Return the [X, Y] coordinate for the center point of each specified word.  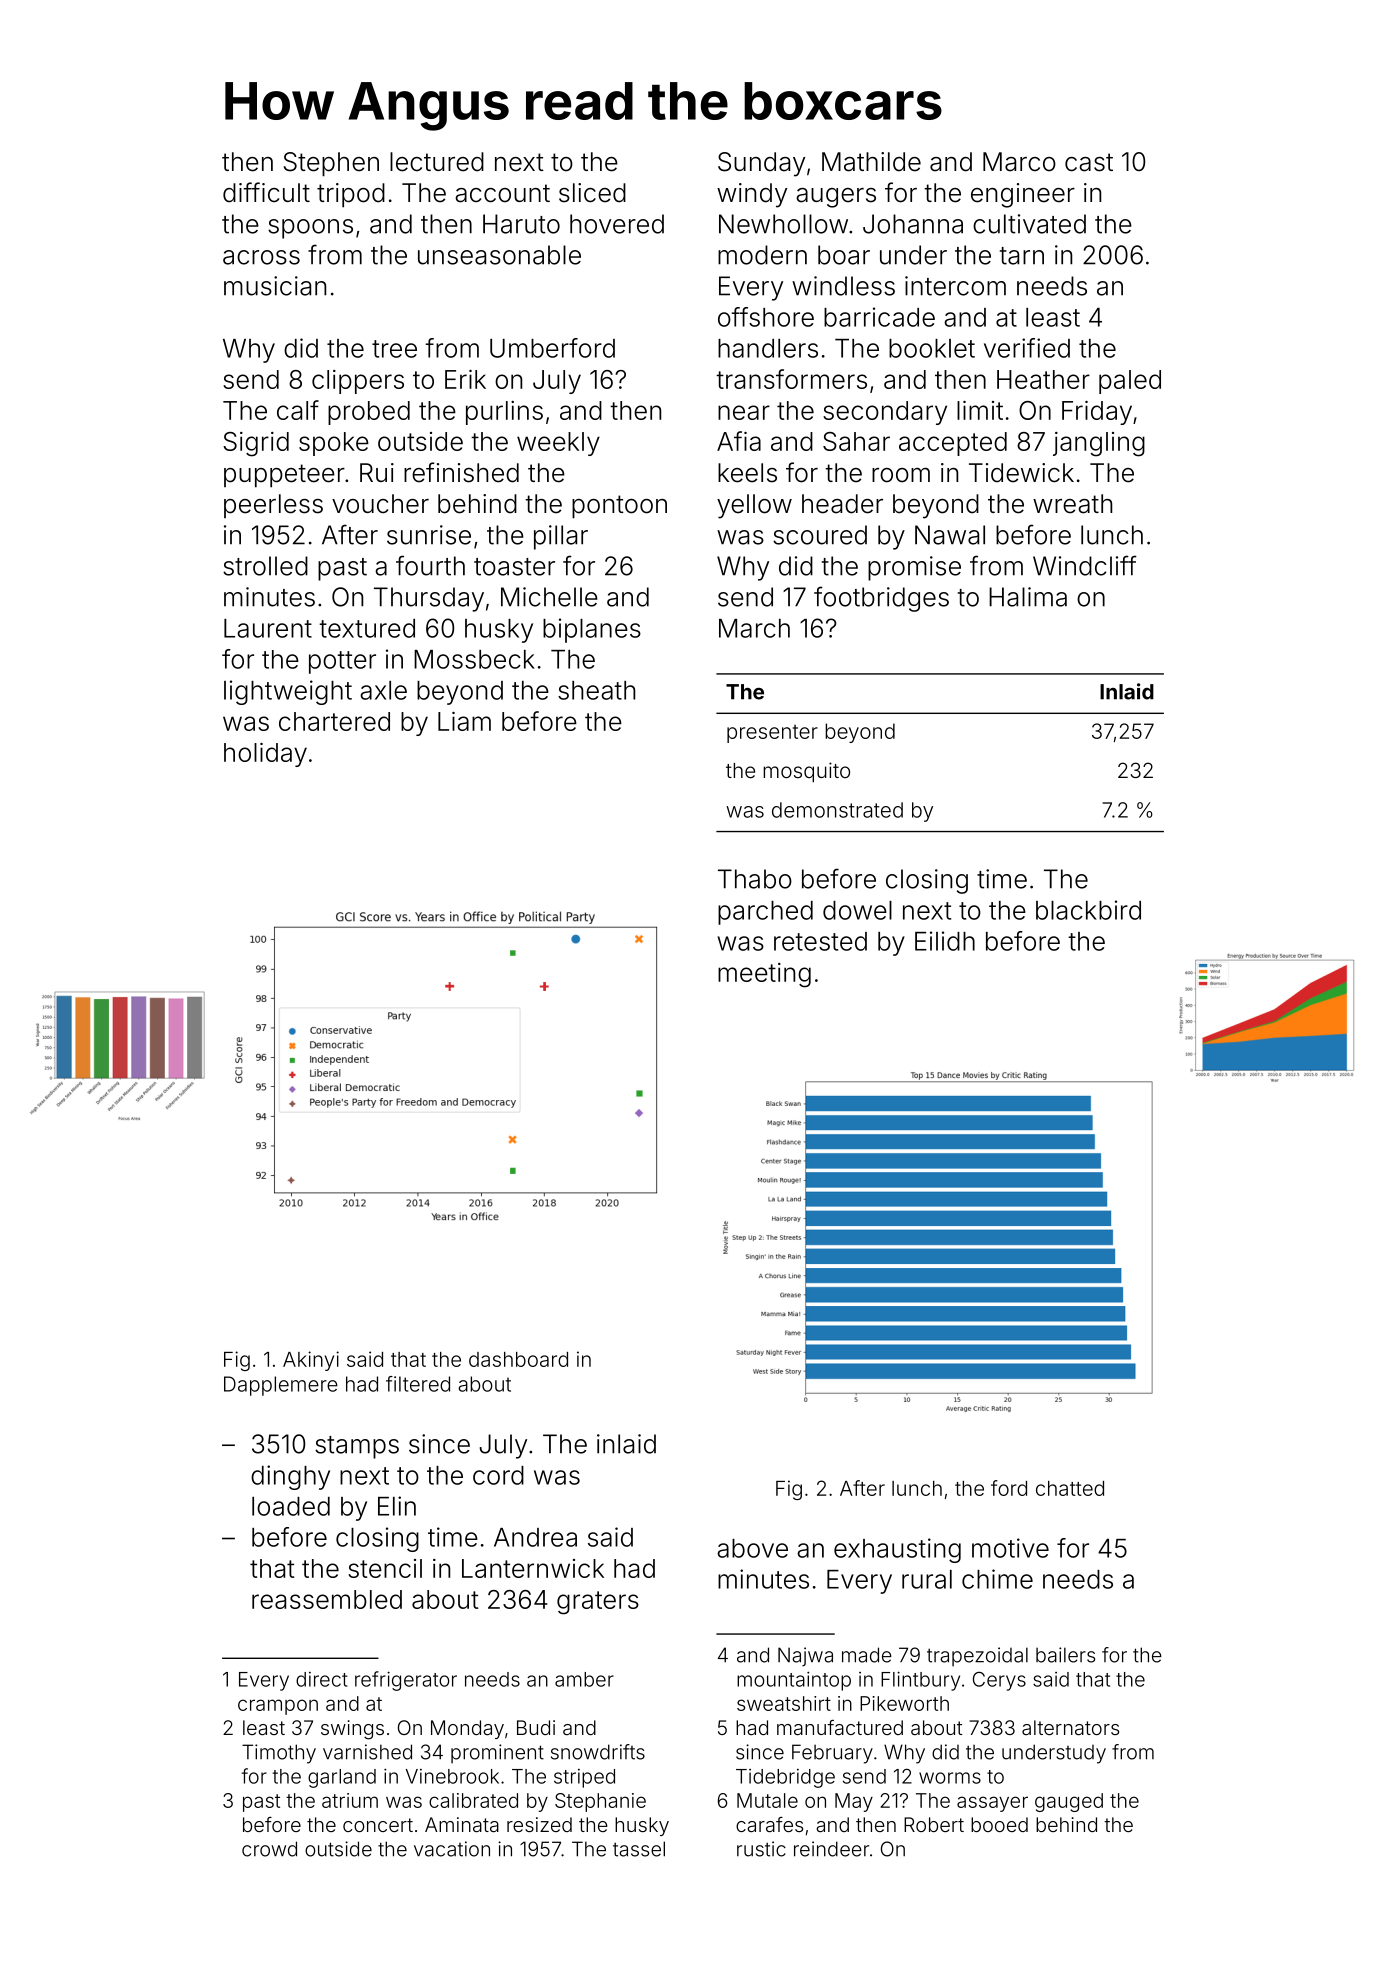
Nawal [950, 535]
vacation [452, 1849]
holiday [265, 755]
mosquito [806, 772]
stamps [357, 1447]
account [502, 193]
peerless [273, 506]
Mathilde [871, 162]
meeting [764, 975]
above [752, 1548]
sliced [592, 193]
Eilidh [945, 941]
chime [997, 1579]
